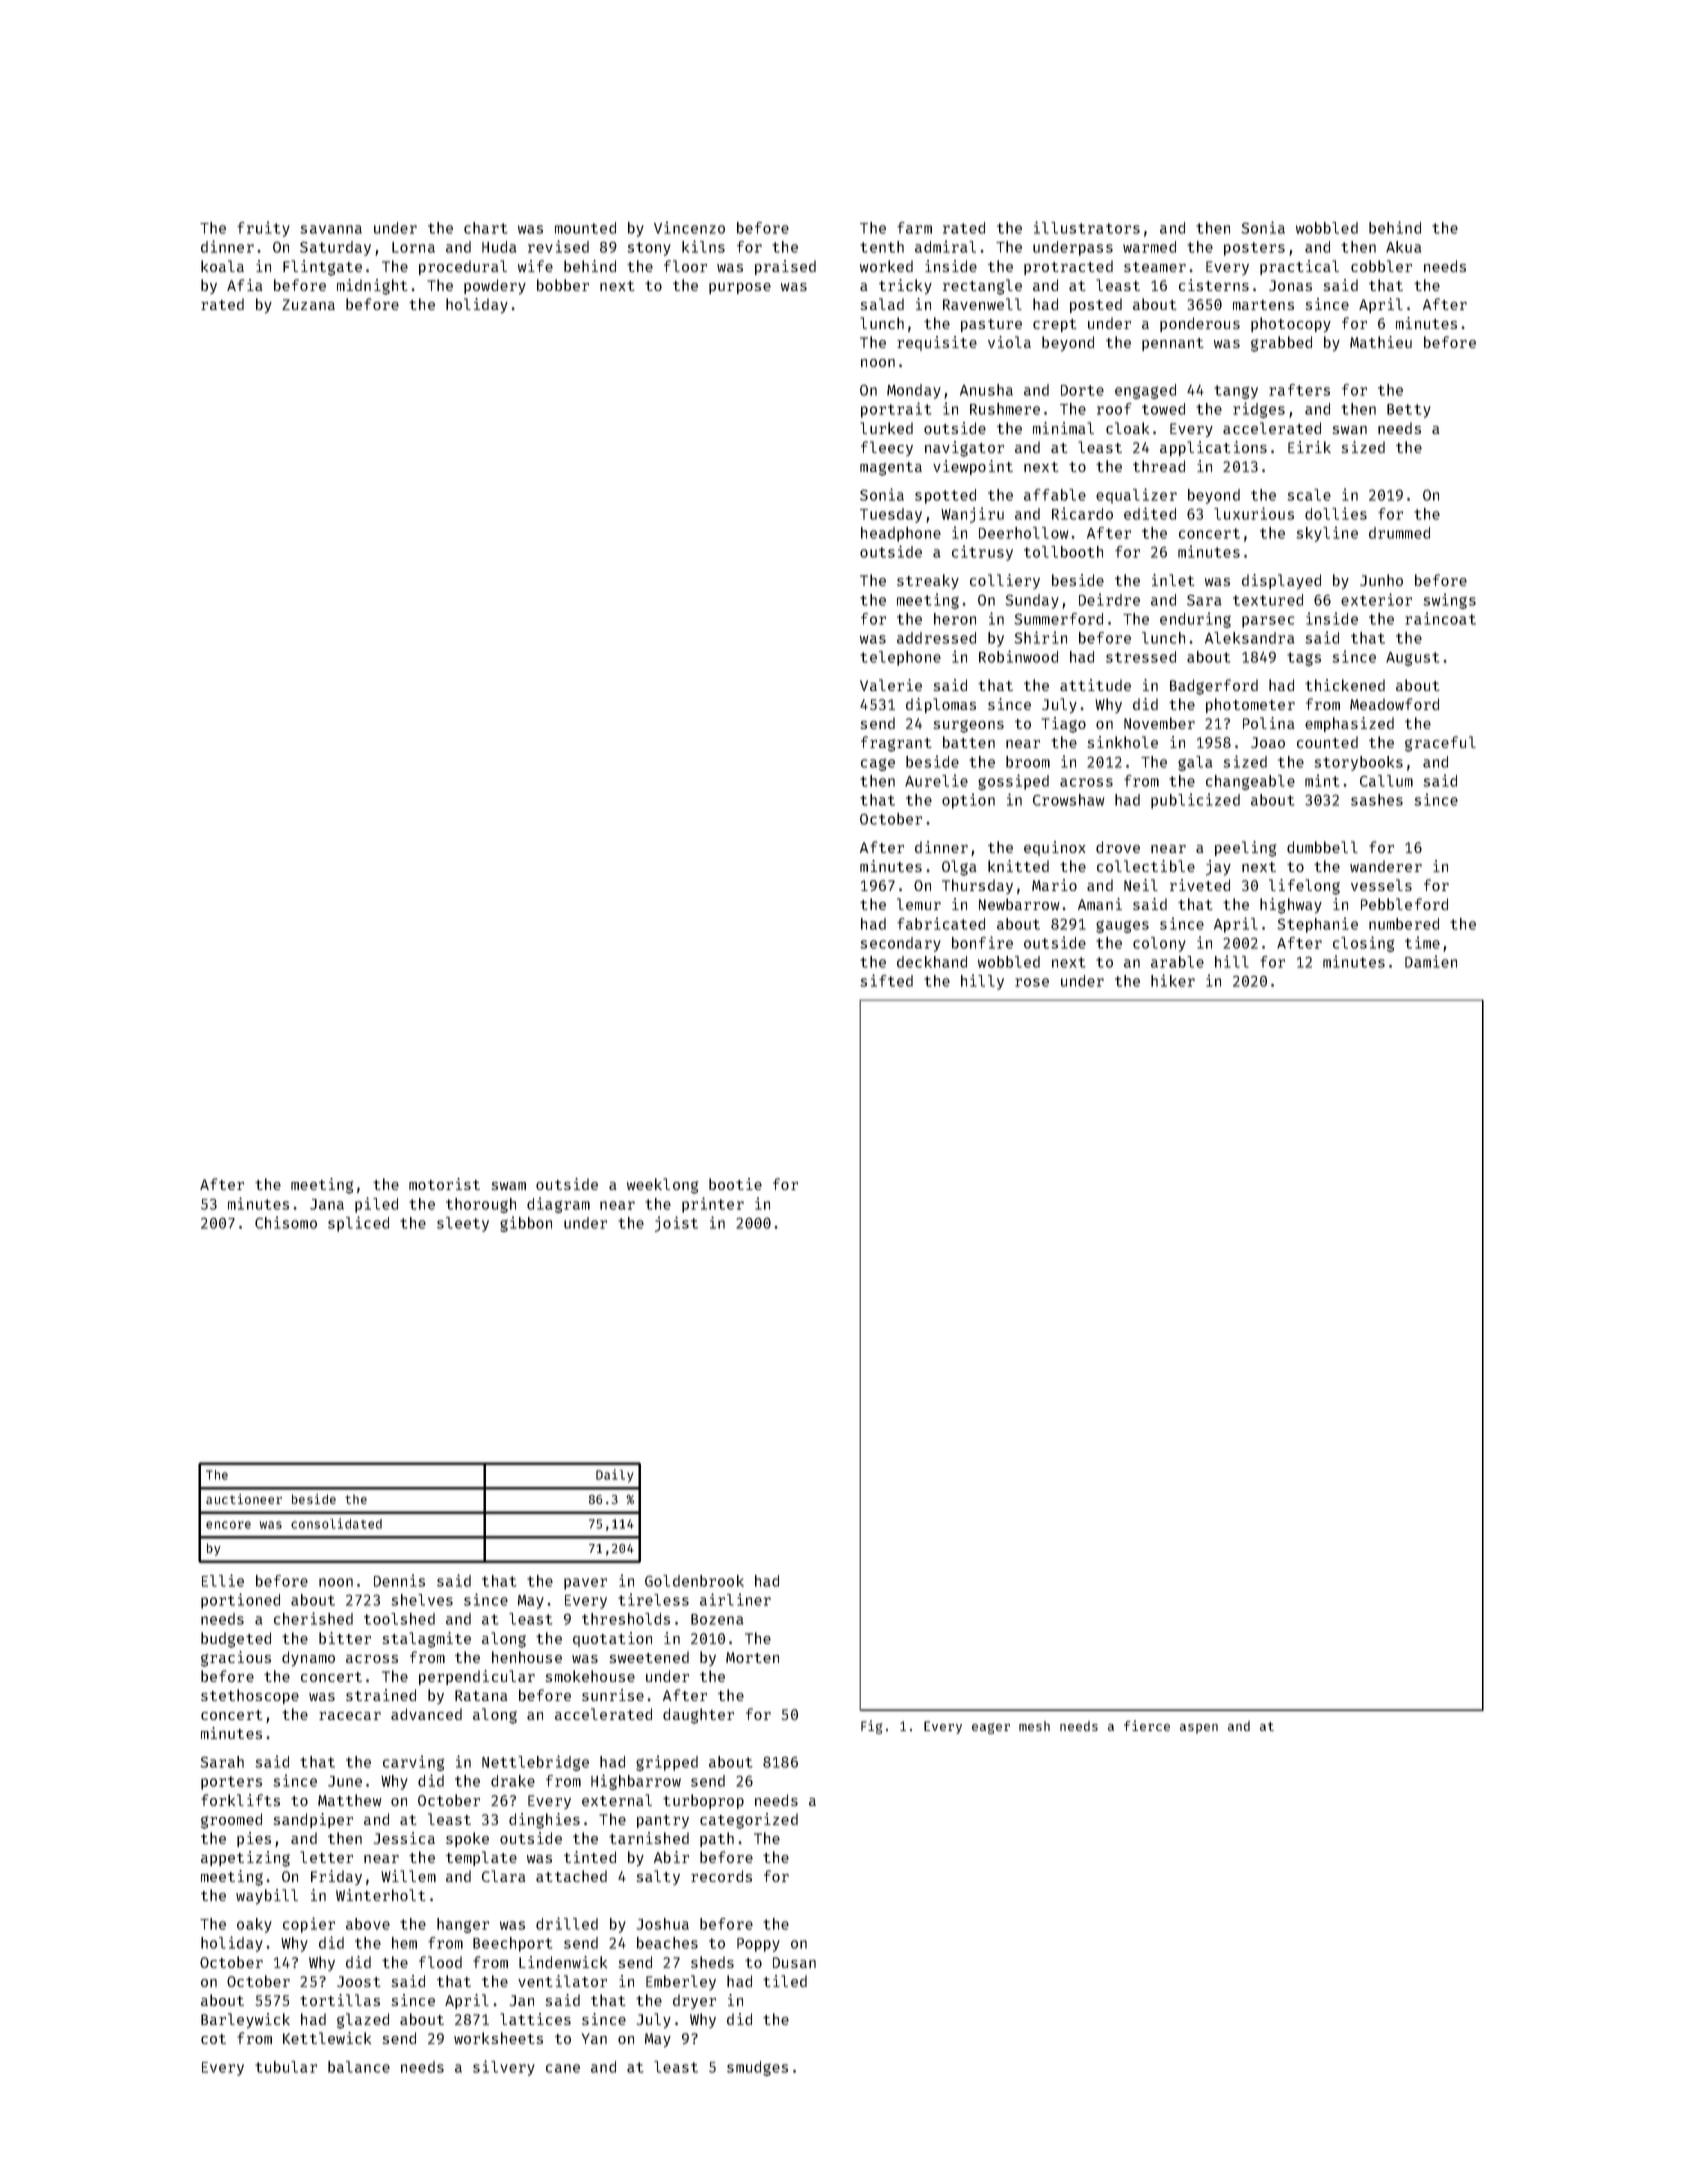 The height and width of the screenshot is (2178, 1683). What do you see at coordinates (1199, 1729) in the screenshot?
I see `aspen` at bounding box center [1199, 1729].
